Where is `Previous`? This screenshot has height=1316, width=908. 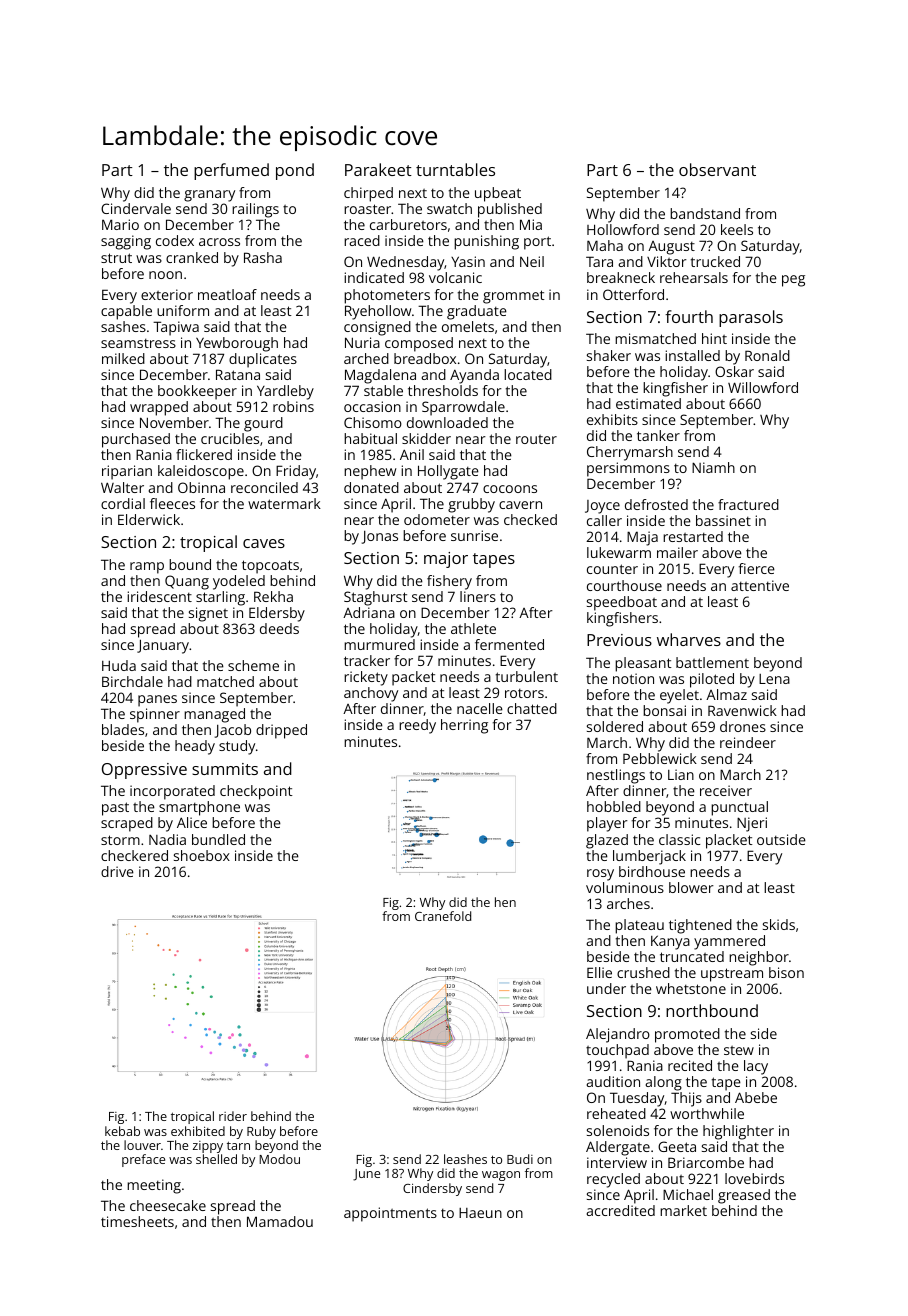 Previous is located at coordinates (619, 640).
